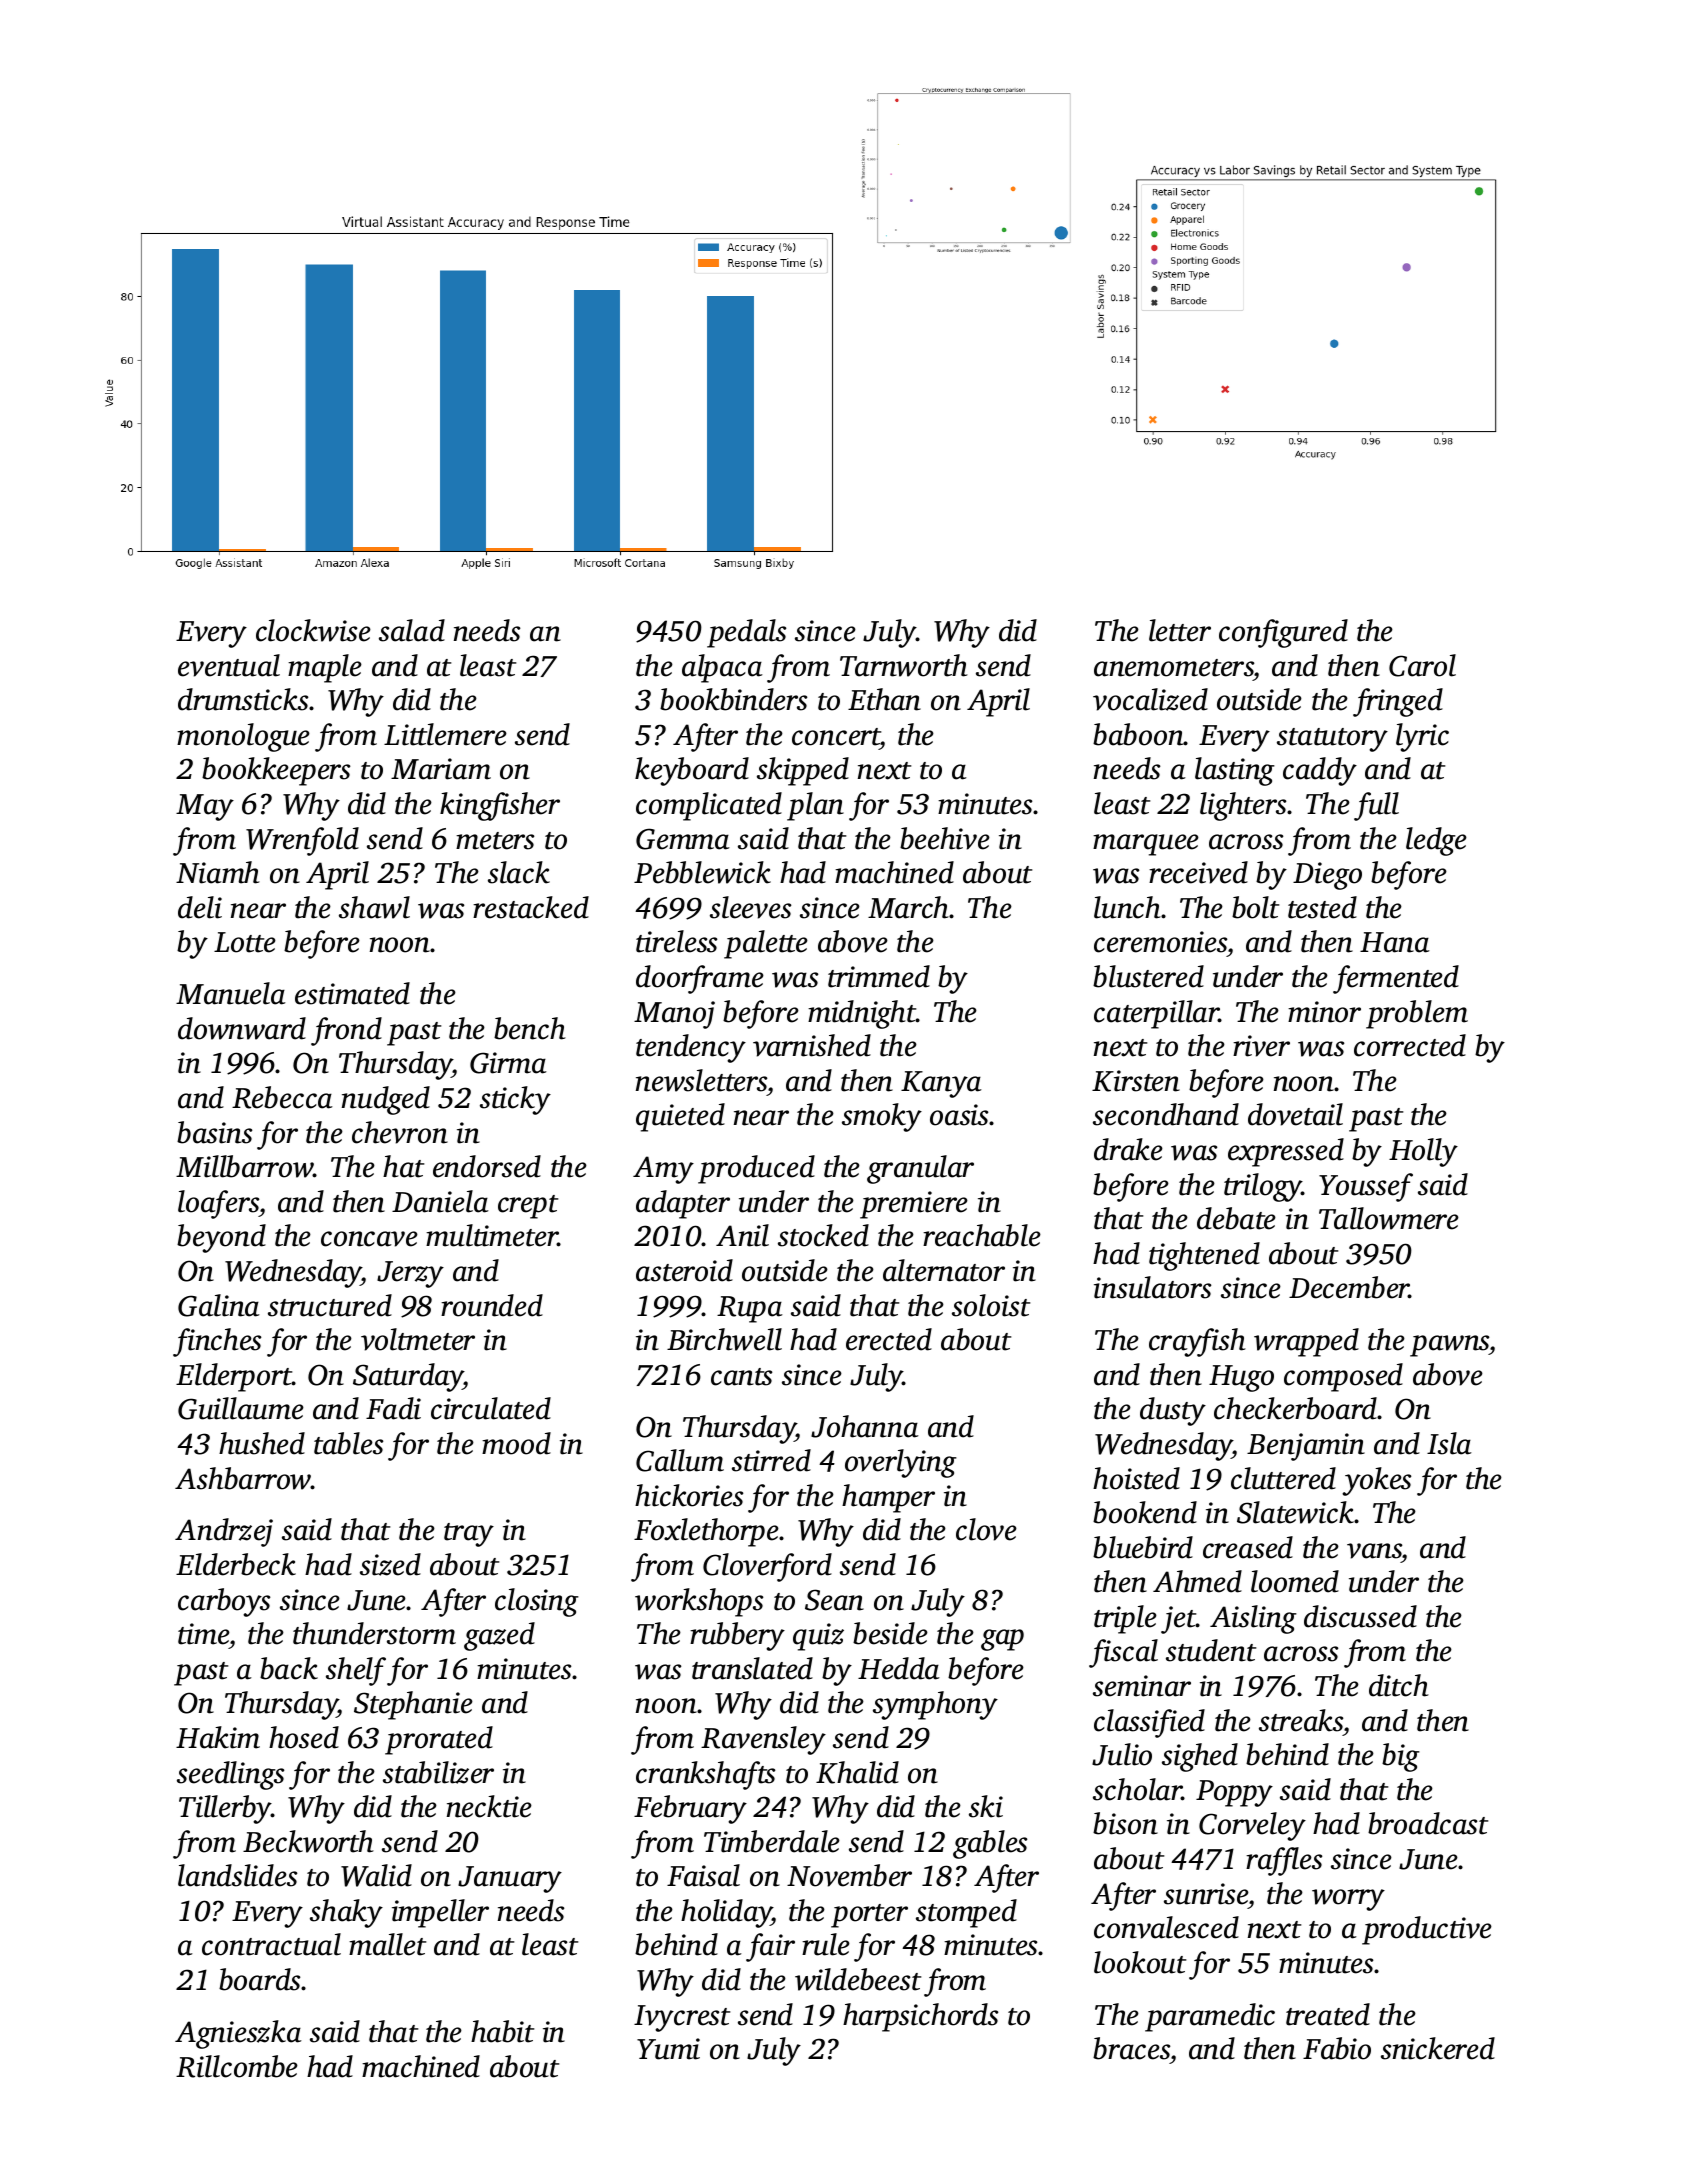 This page has width=1683, height=2178. I want to click on Tallowmere, so click(1389, 1218).
